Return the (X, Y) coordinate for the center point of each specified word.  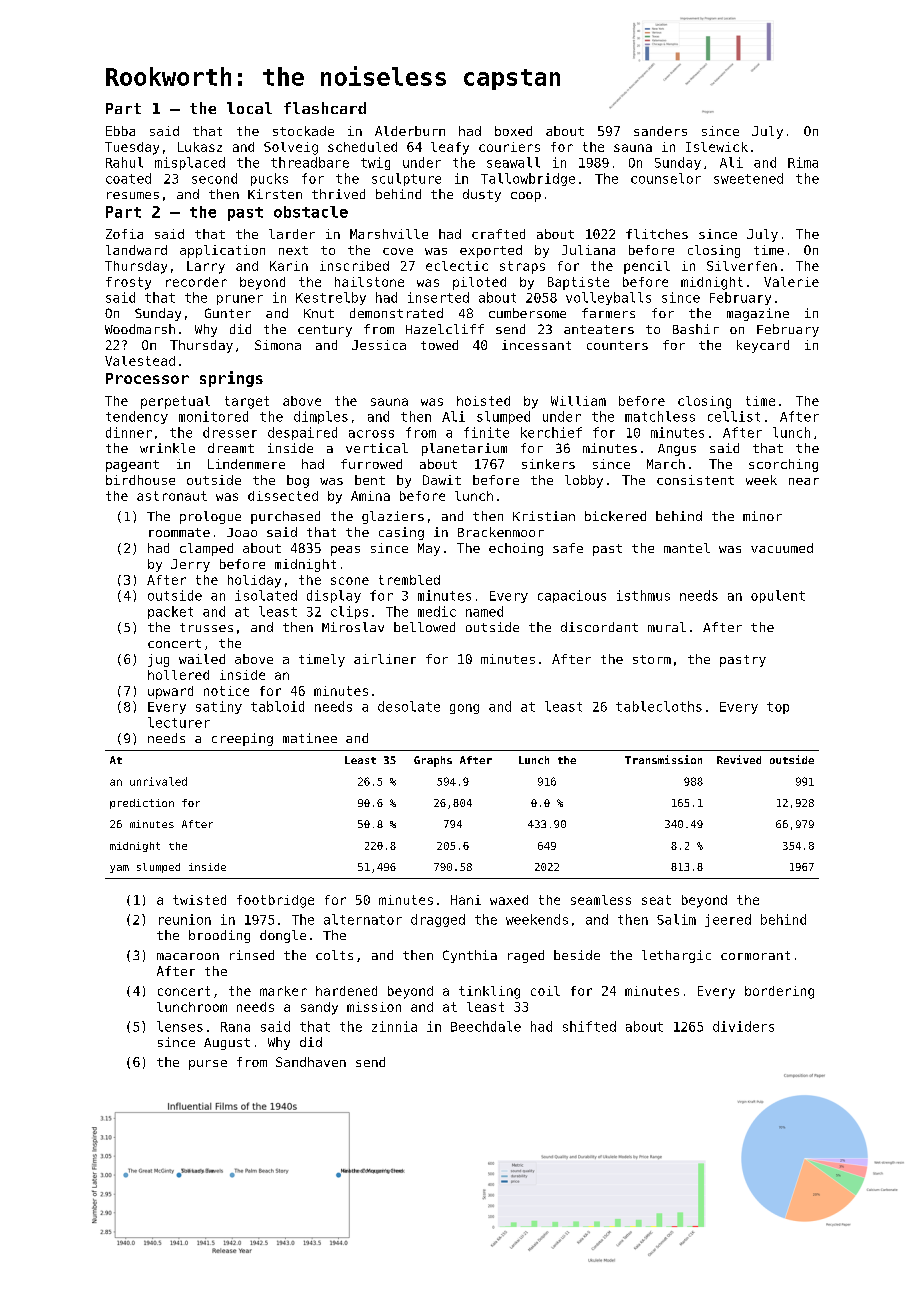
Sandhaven (311, 1062)
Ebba (120, 131)
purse (208, 1065)
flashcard (325, 108)
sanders (660, 131)
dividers (743, 1026)
